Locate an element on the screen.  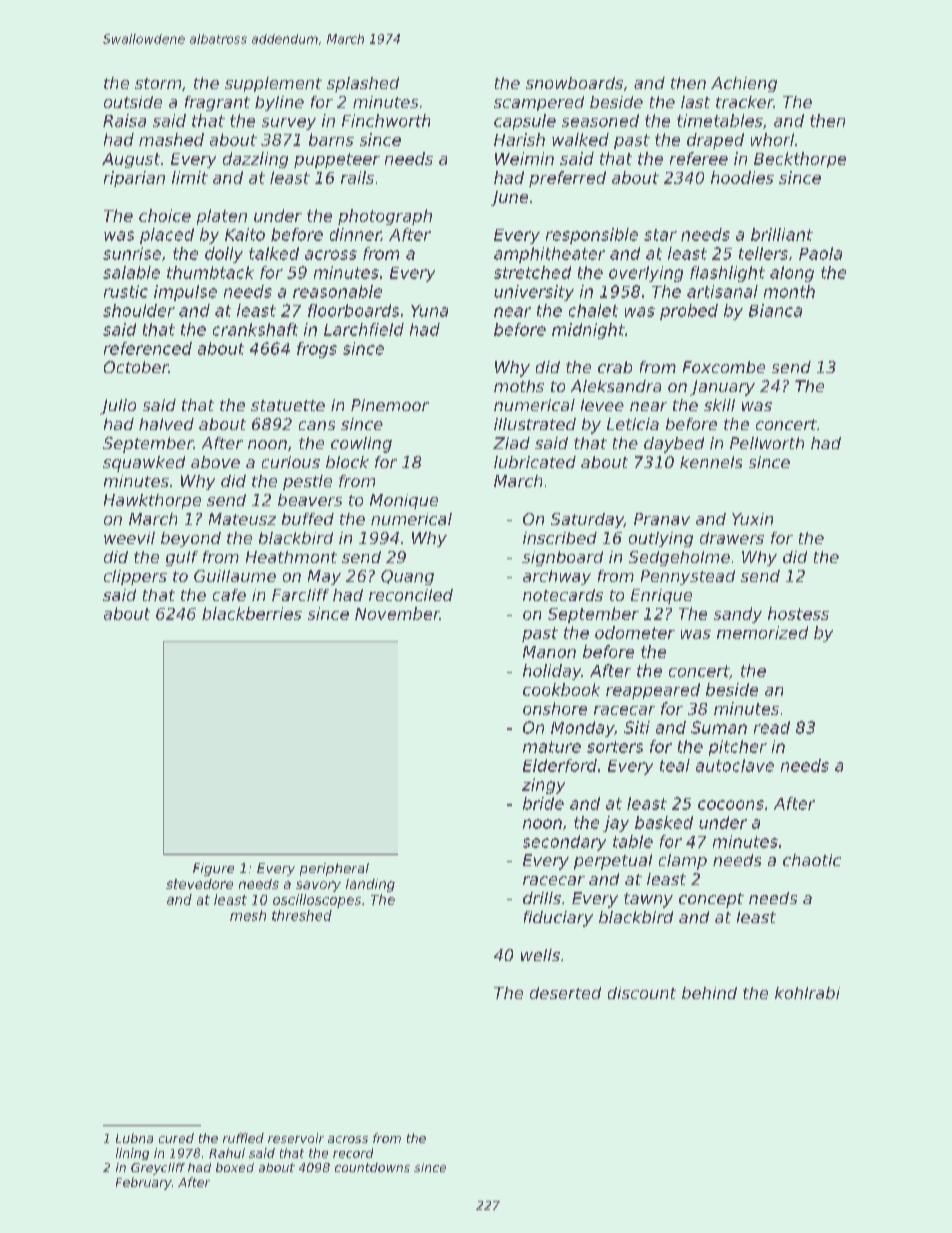
whorl is located at coordinates (772, 139).
